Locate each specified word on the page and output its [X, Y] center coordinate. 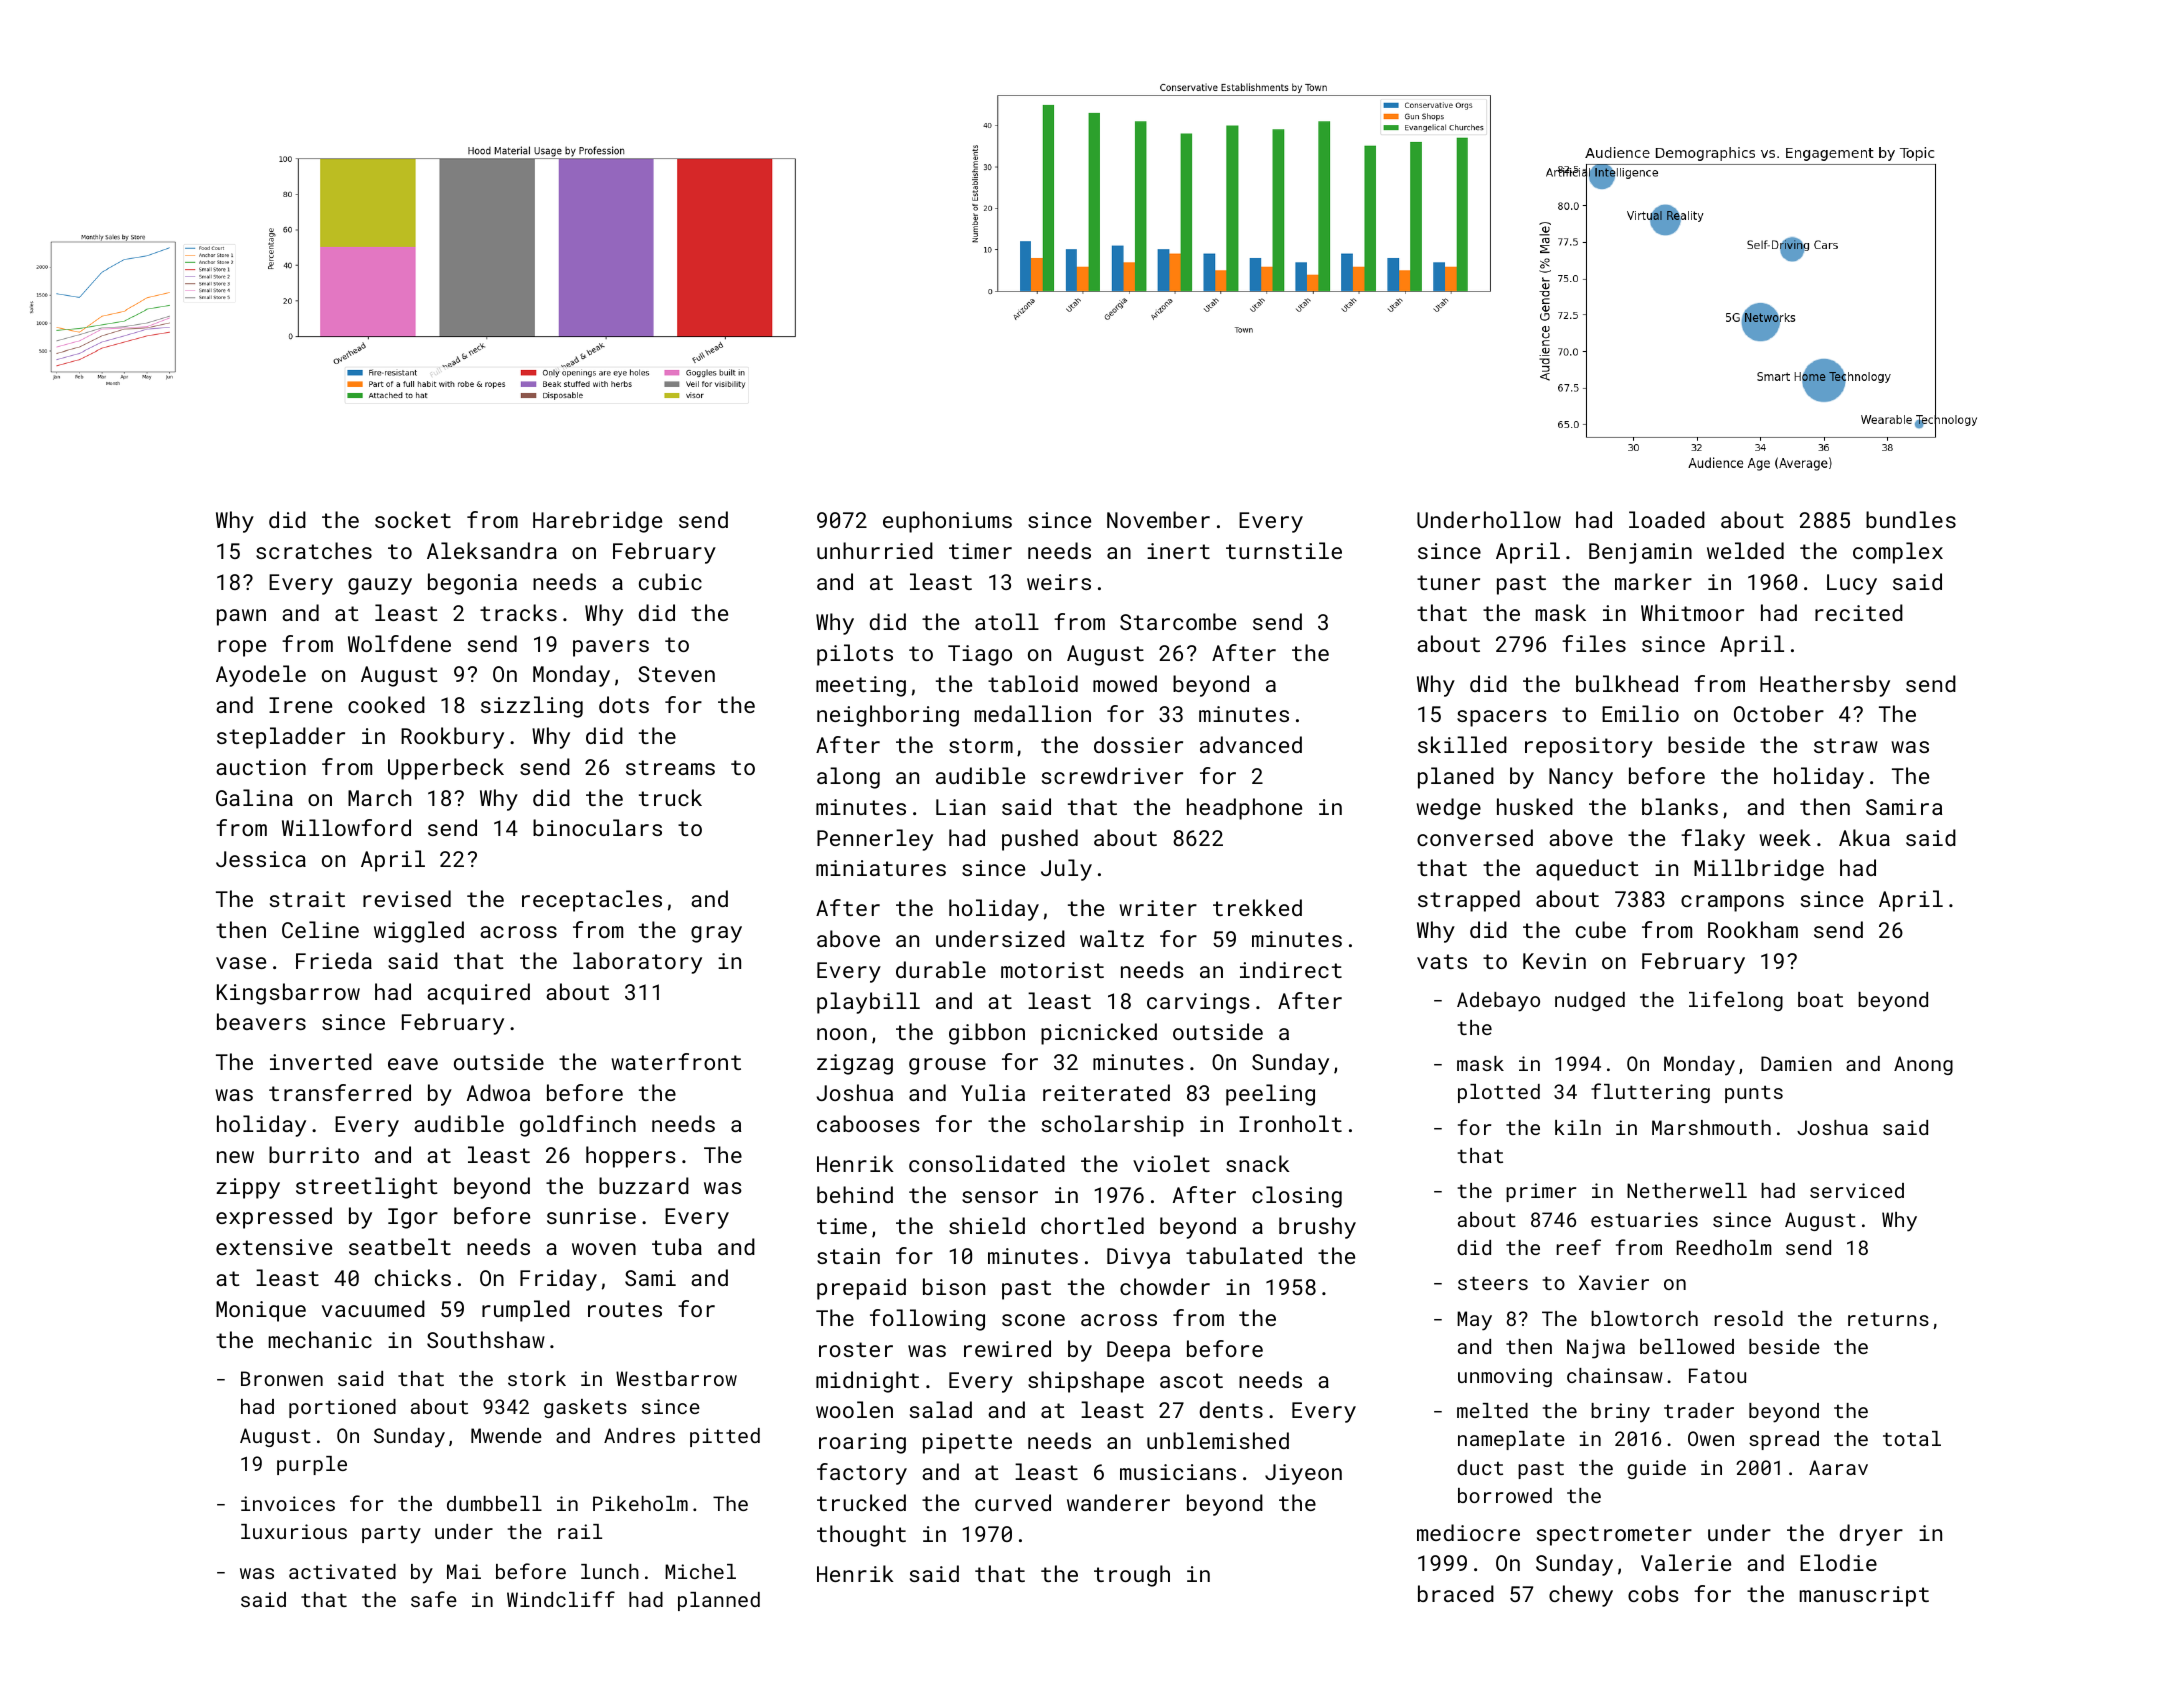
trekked [1257, 907]
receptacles [592, 901]
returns [1888, 1319]
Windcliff [561, 1599]
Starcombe [1178, 621]
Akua [1864, 837]
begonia [472, 584]
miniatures [881, 868]
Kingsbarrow [288, 994]
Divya [1138, 1258]
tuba [677, 1246]
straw [1846, 745]
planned [719, 1601]
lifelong [1736, 1001]
